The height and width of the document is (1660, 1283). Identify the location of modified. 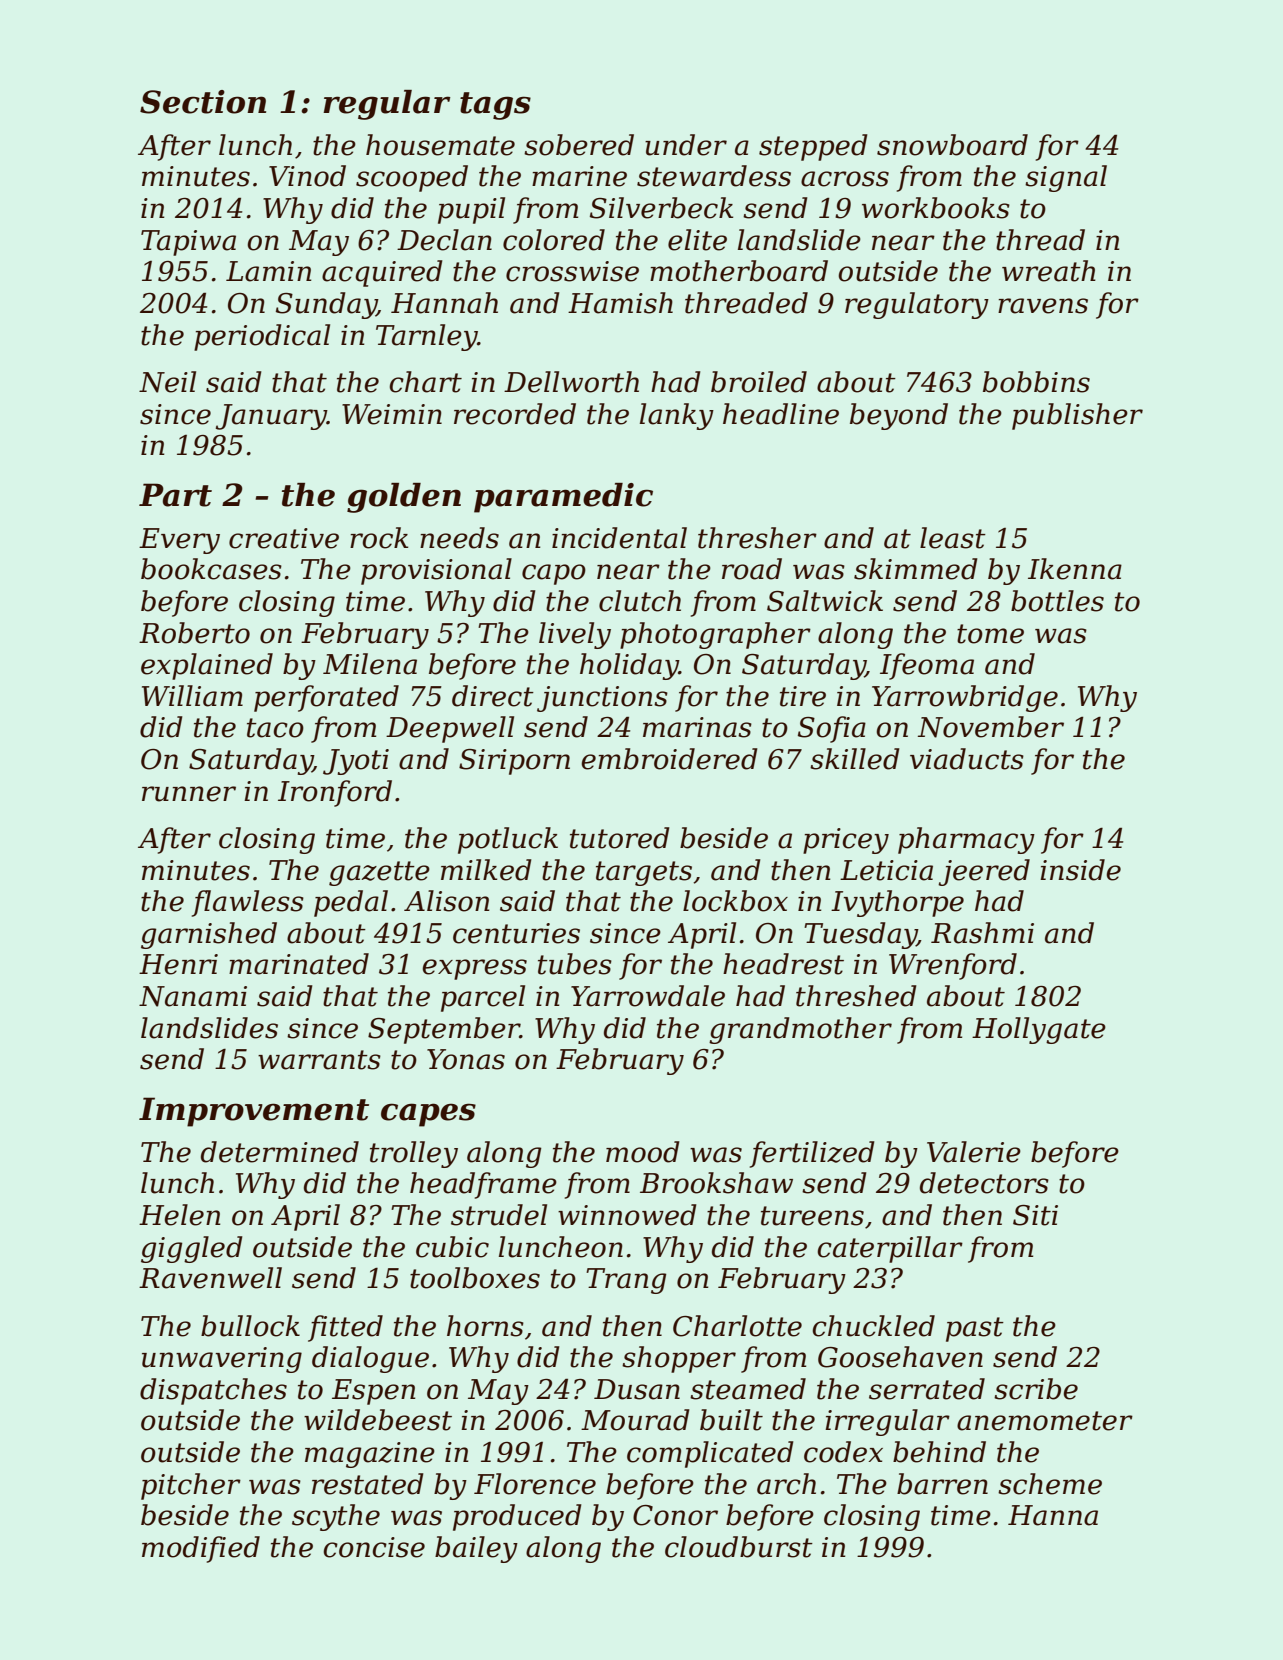
(201, 1549).
